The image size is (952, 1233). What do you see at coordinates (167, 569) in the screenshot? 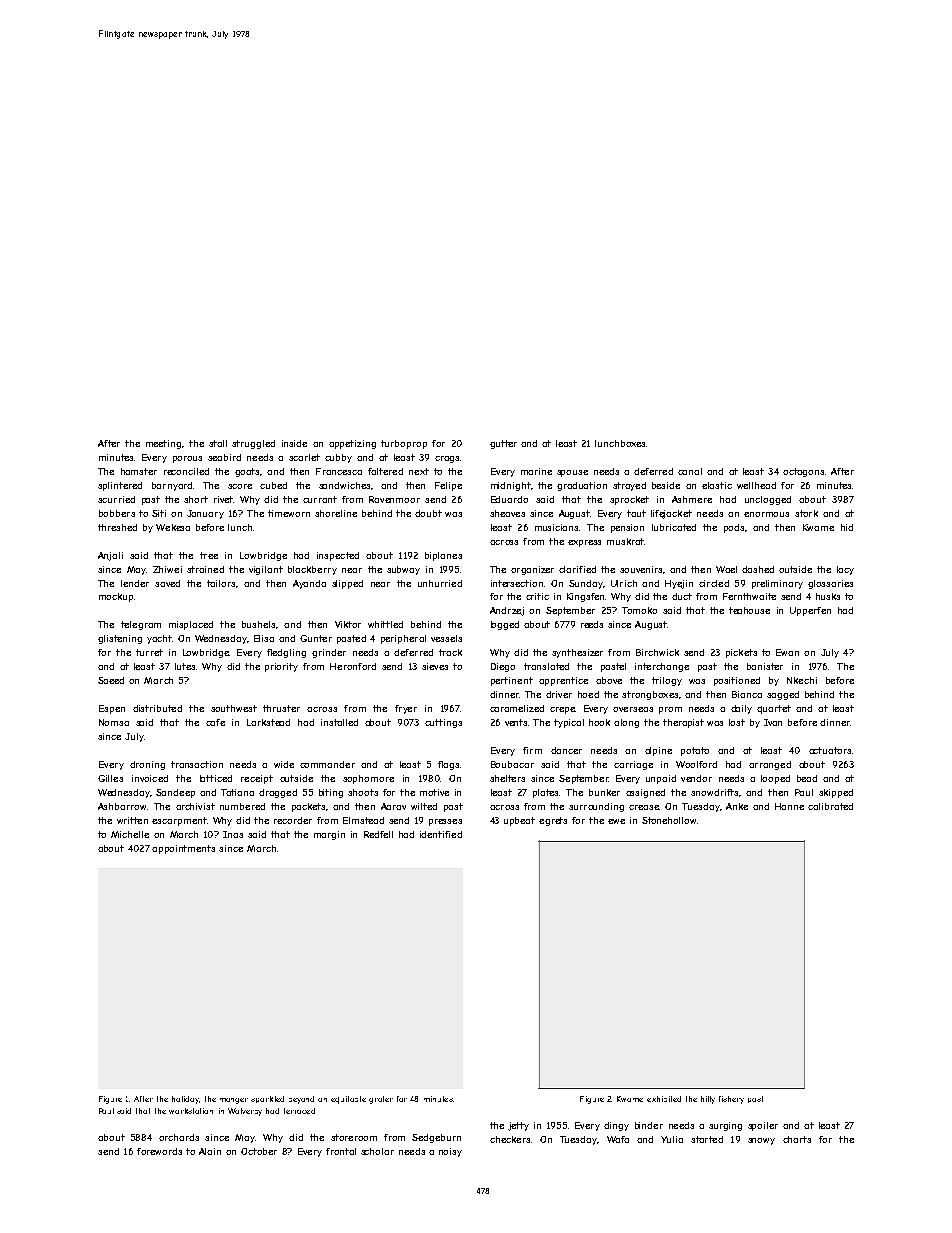
I see `Zhiwei` at bounding box center [167, 569].
